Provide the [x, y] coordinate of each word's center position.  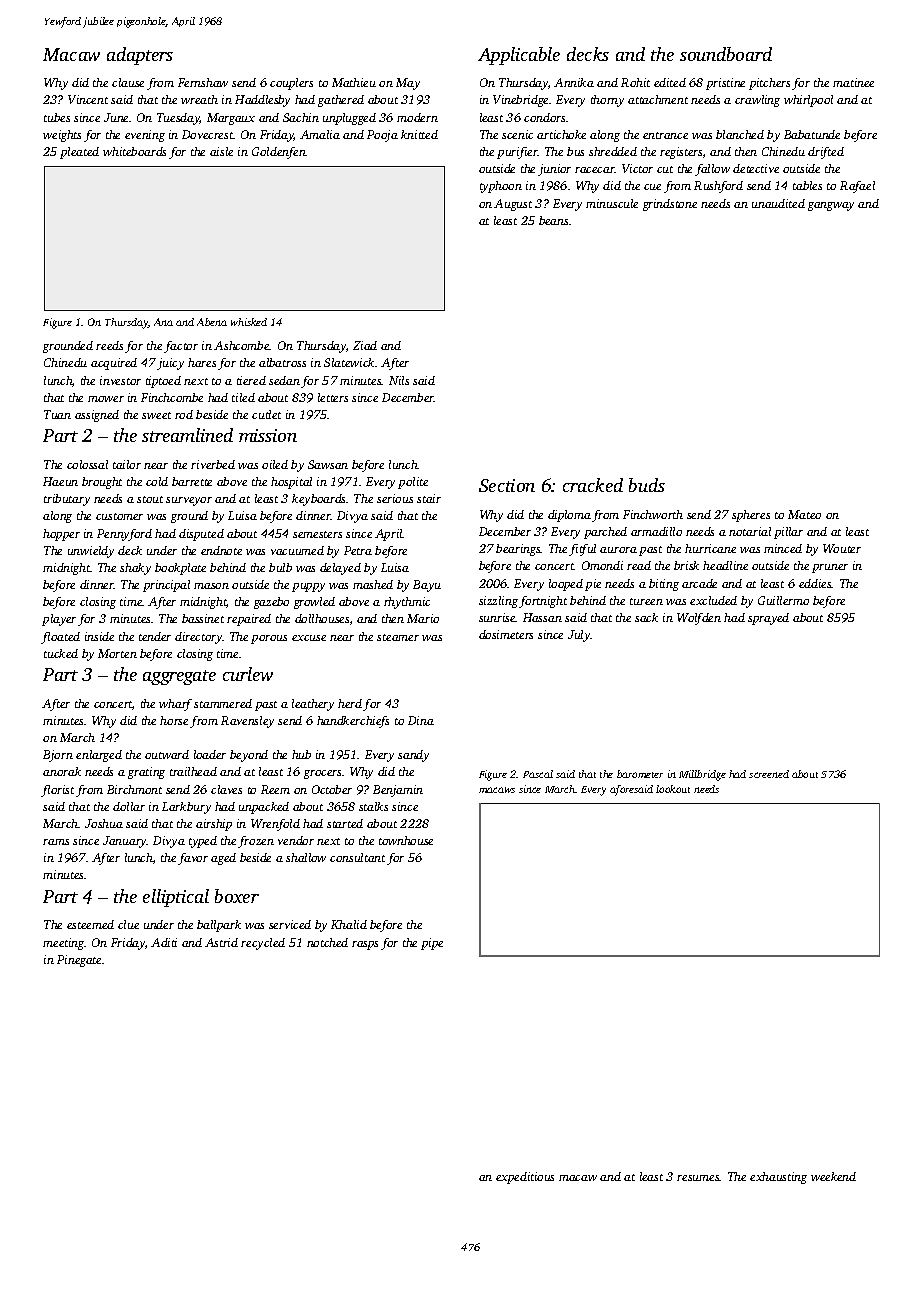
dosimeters [506, 634]
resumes [698, 1178]
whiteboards [134, 151]
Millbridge [702, 775]
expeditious [525, 1178]
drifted [826, 153]
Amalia [320, 134]
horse [174, 720]
